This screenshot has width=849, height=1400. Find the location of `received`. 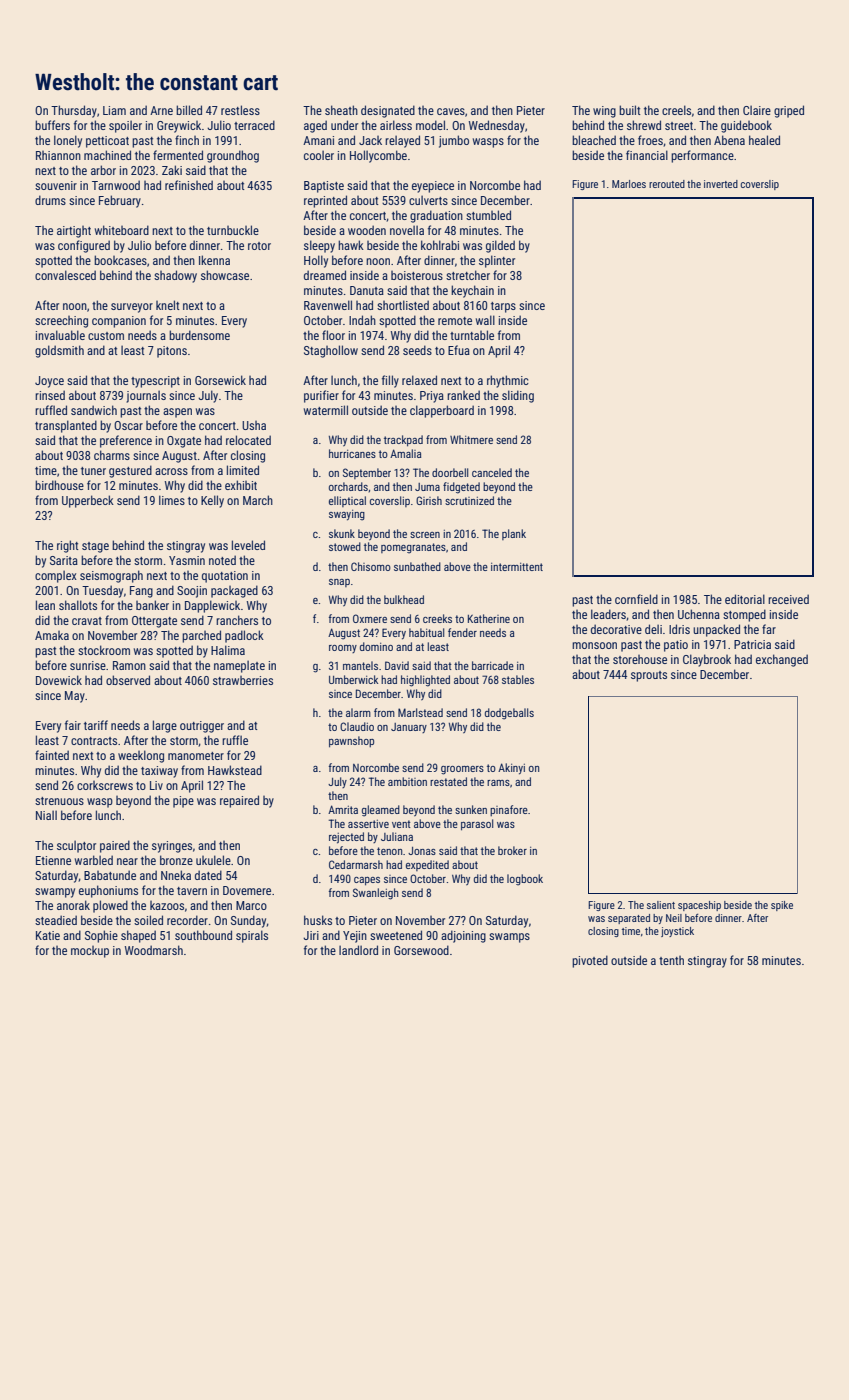

received is located at coordinates (788, 599).
